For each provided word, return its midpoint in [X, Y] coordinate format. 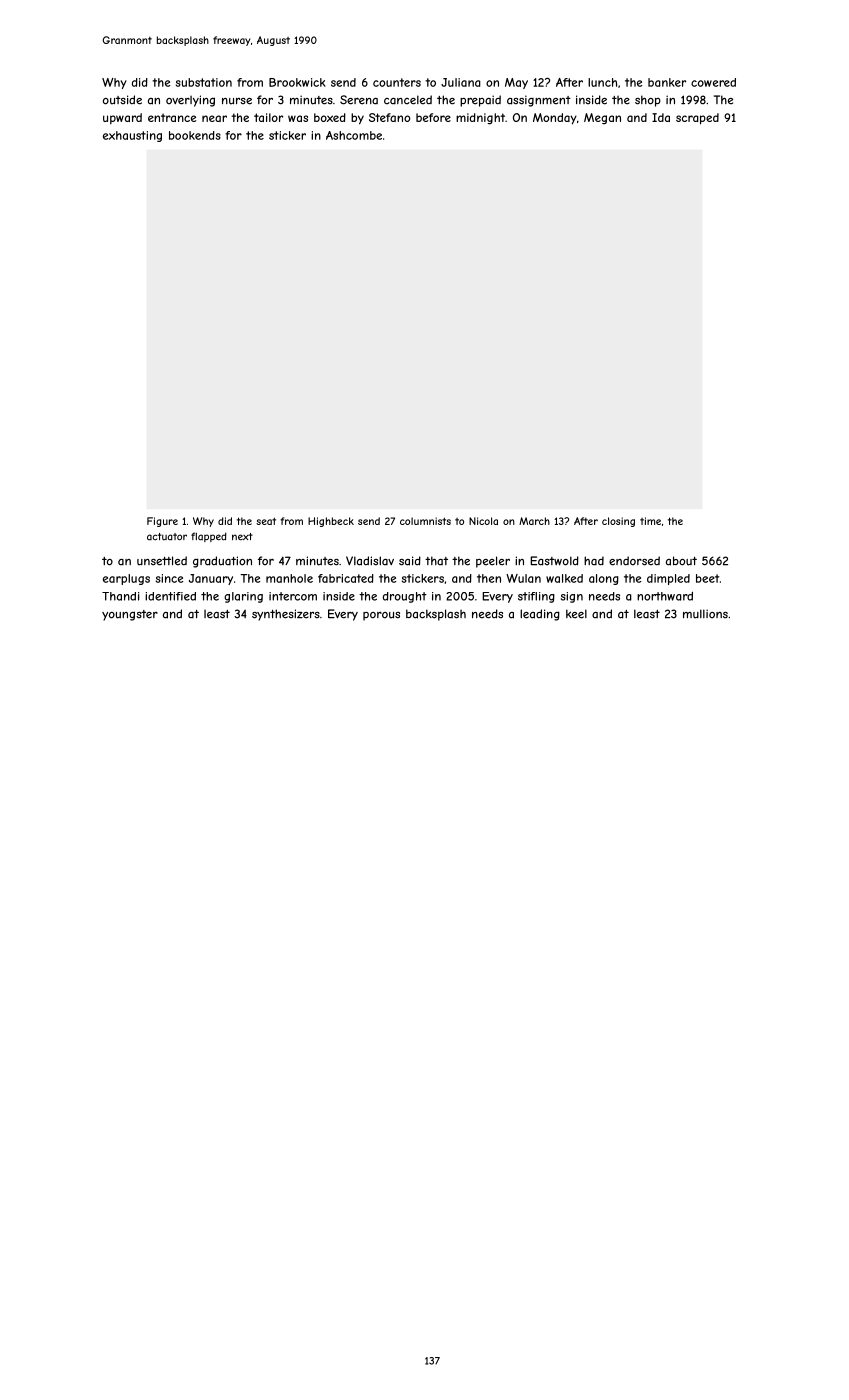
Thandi [121, 596]
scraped [697, 119]
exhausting [132, 136]
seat [266, 521]
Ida [661, 117]
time [650, 521]
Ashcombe [354, 135]
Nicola [483, 521]
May [516, 83]
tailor [268, 117]
